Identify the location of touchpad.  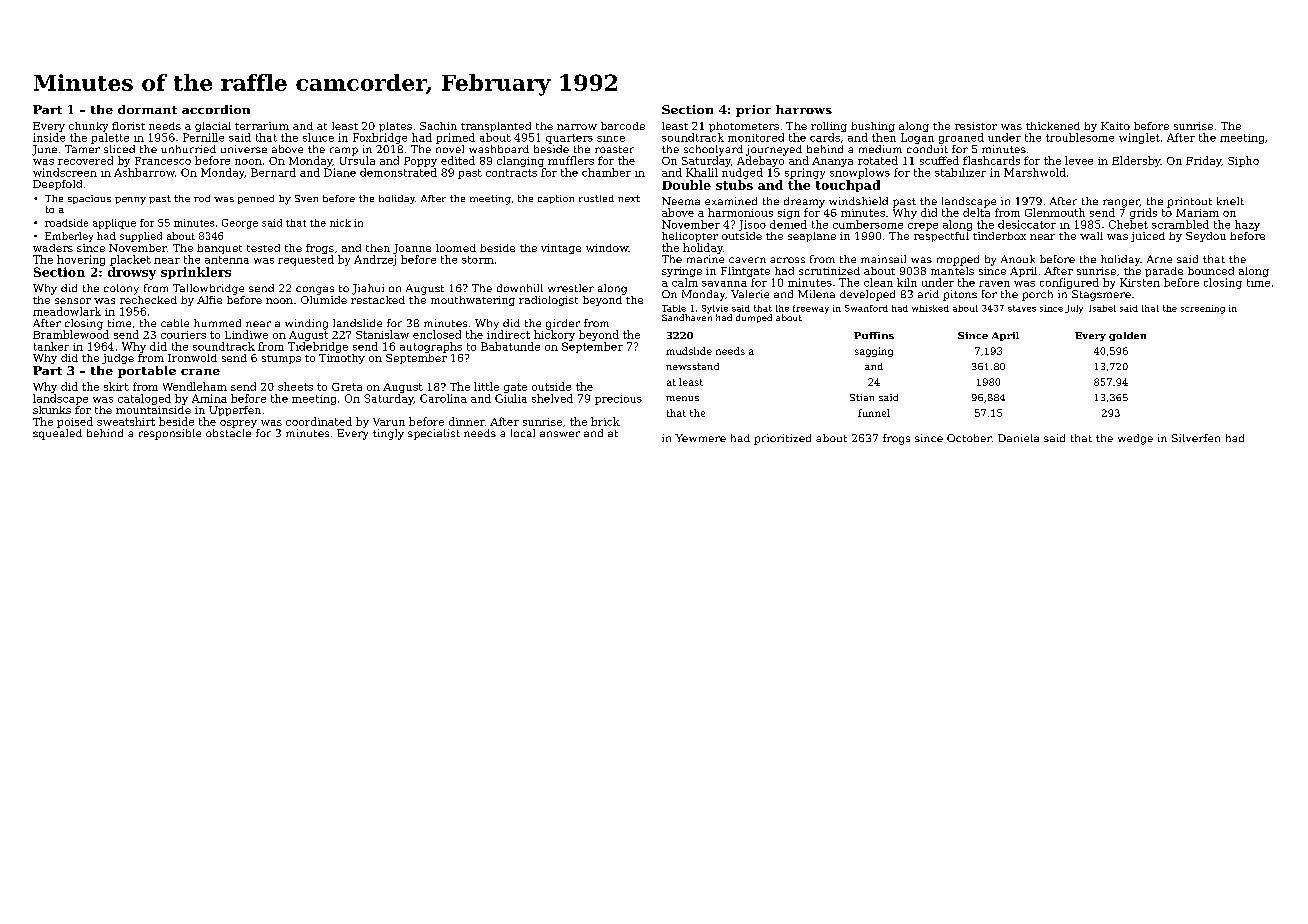
(848, 186).
